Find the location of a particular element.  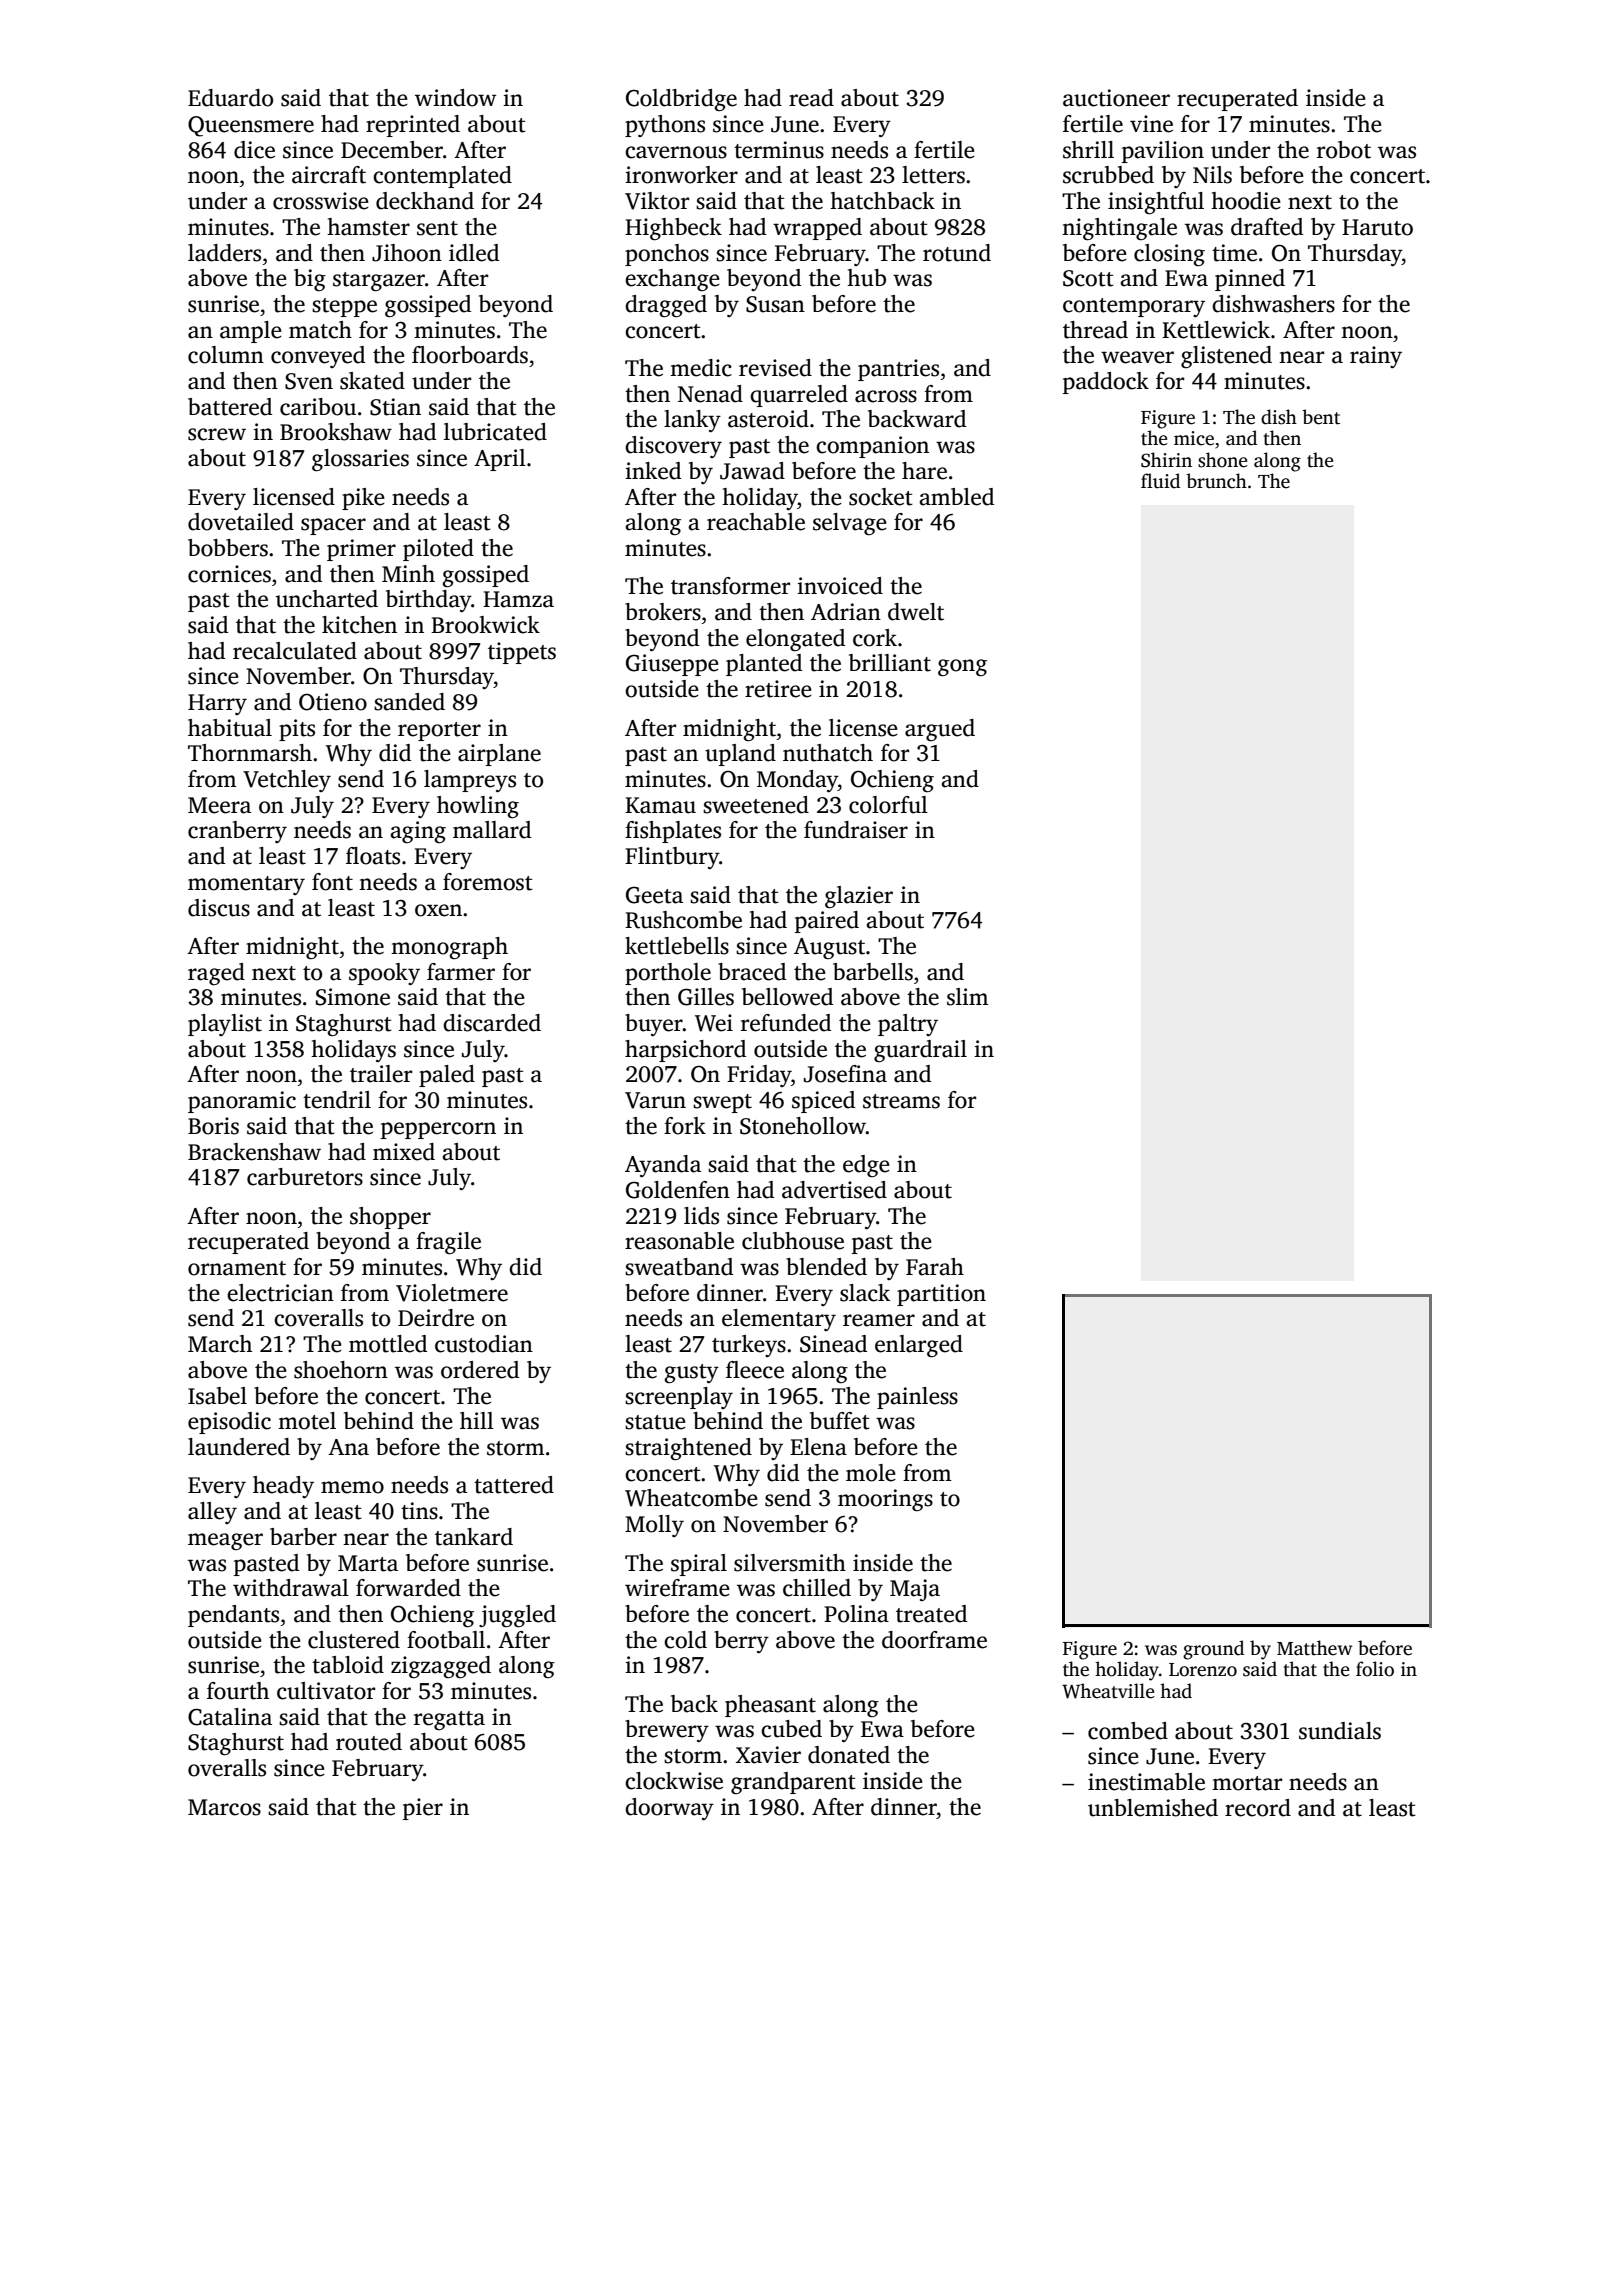

idled is located at coordinates (474, 253).
